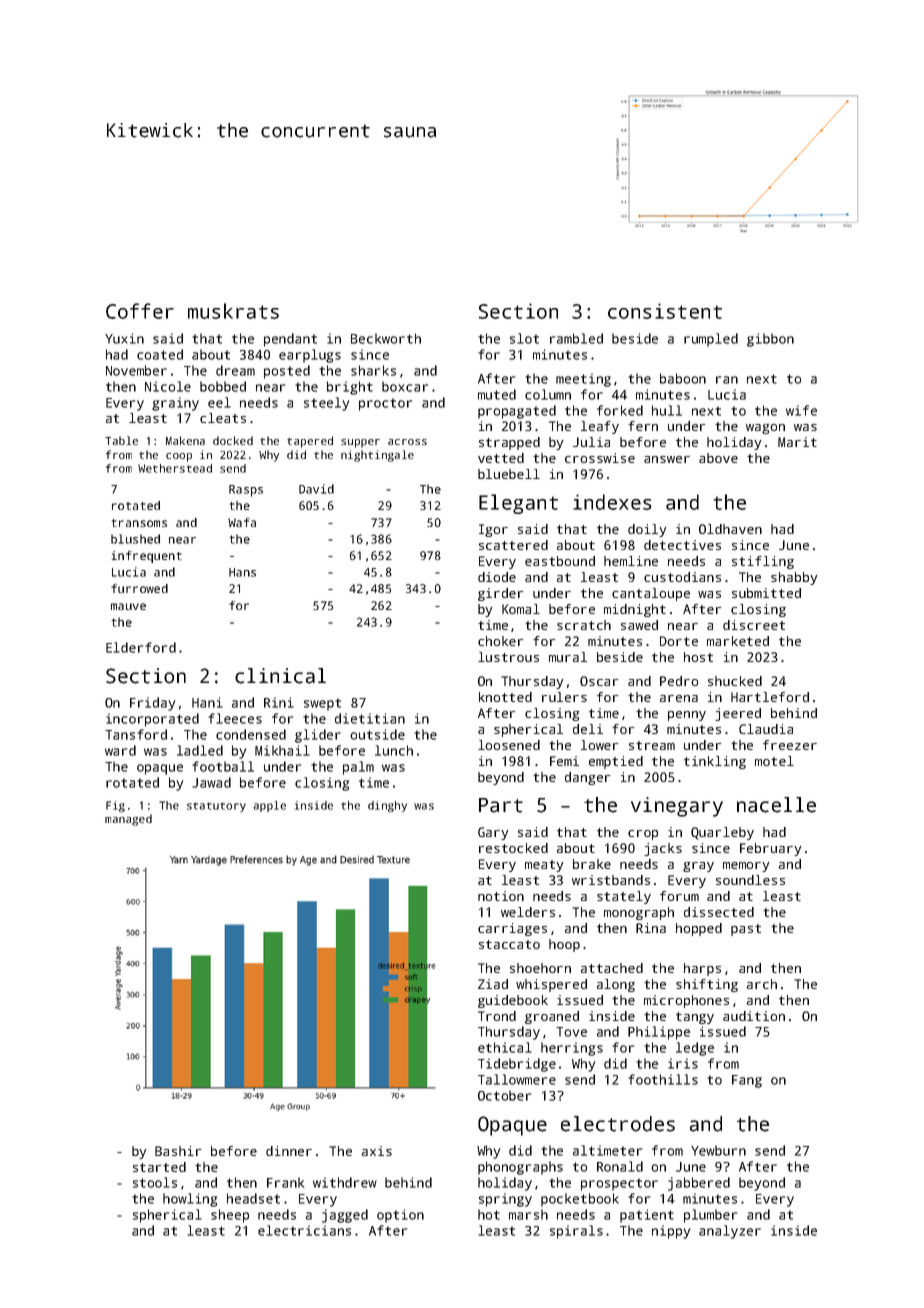 Image resolution: width=924 pixels, height=1308 pixels. I want to click on brake, so click(592, 864).
